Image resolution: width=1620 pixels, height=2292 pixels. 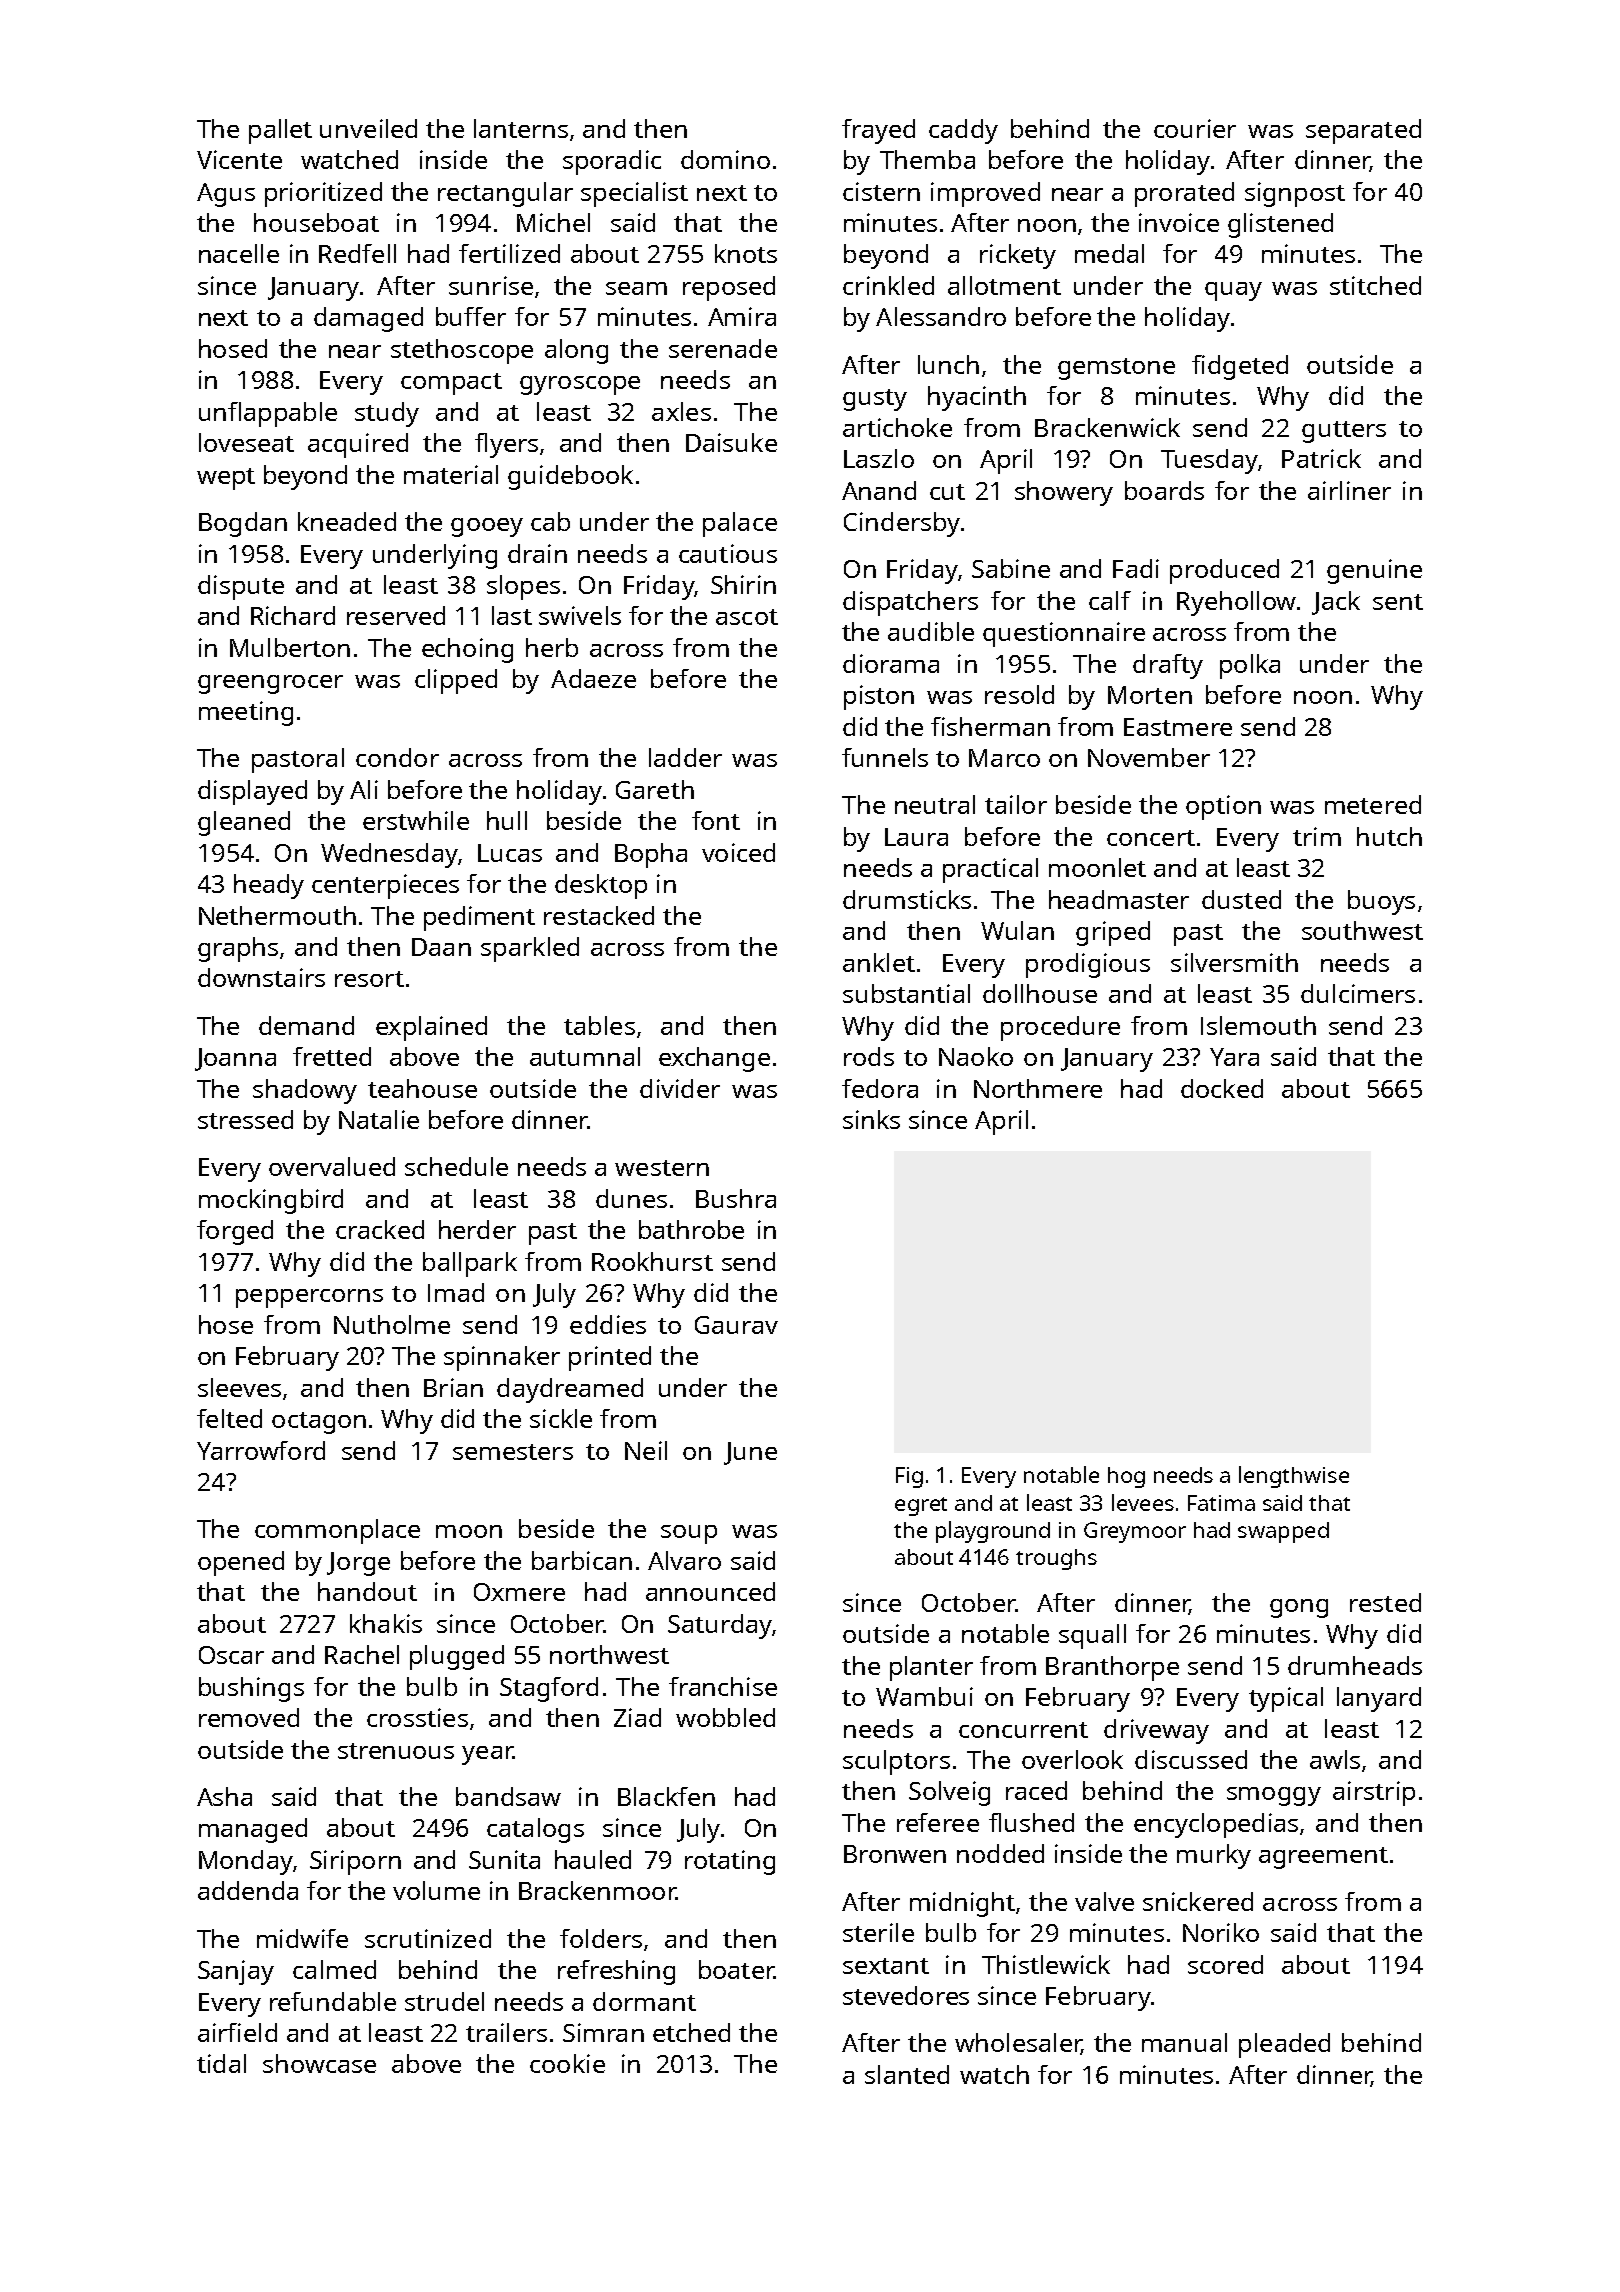 What do you see at coordinates (1107, 427) in the screenshot?
I see `Brackenwick` at bounding box center [1107, 427].
